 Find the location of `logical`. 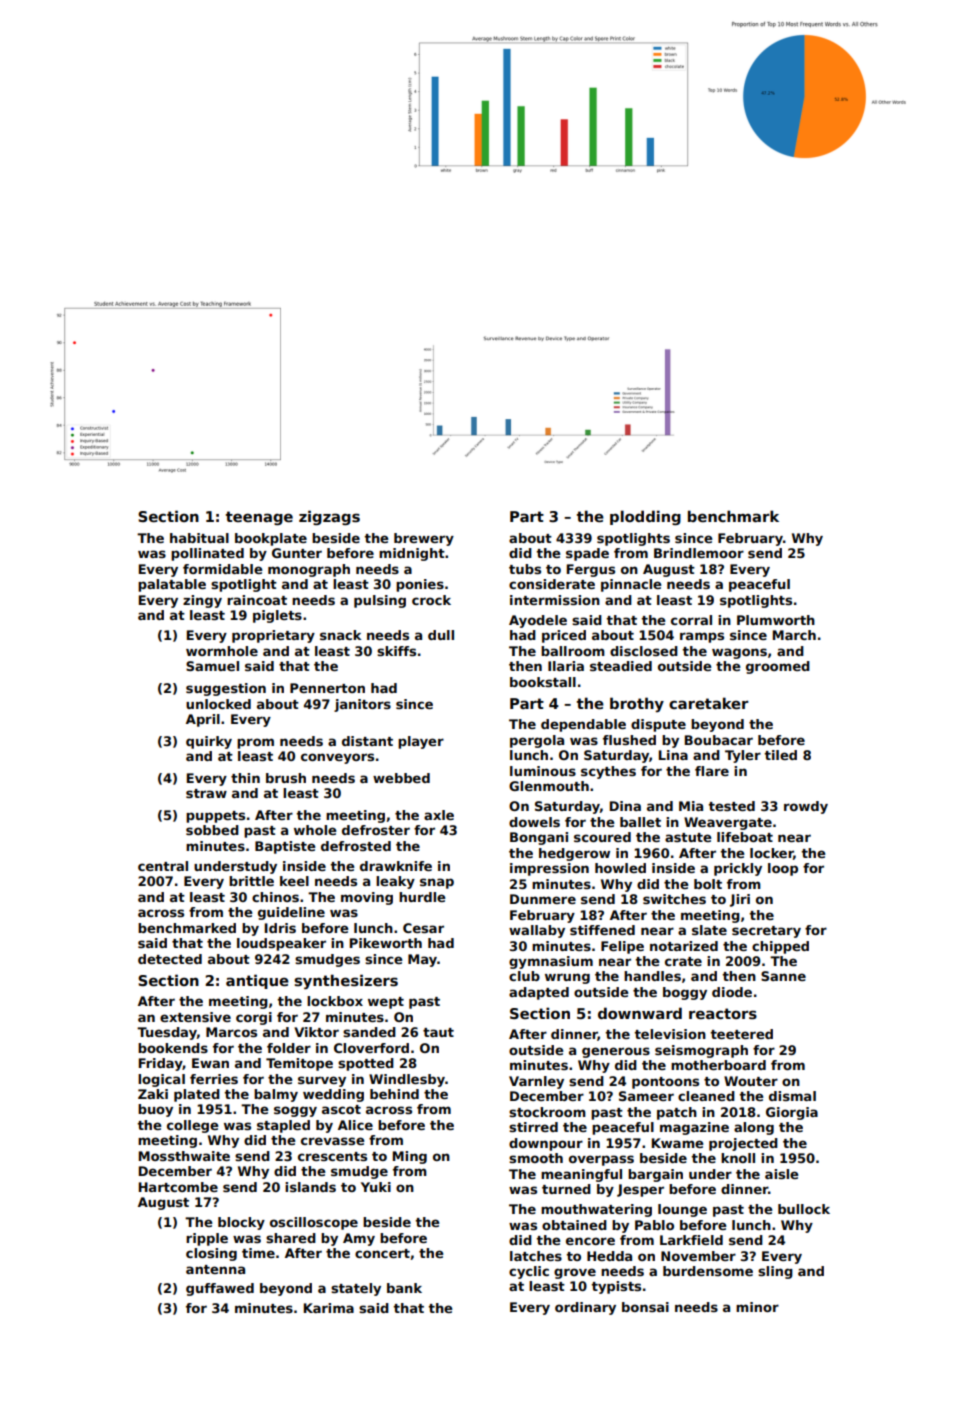

logical is located at coordinates (161, 1080).
